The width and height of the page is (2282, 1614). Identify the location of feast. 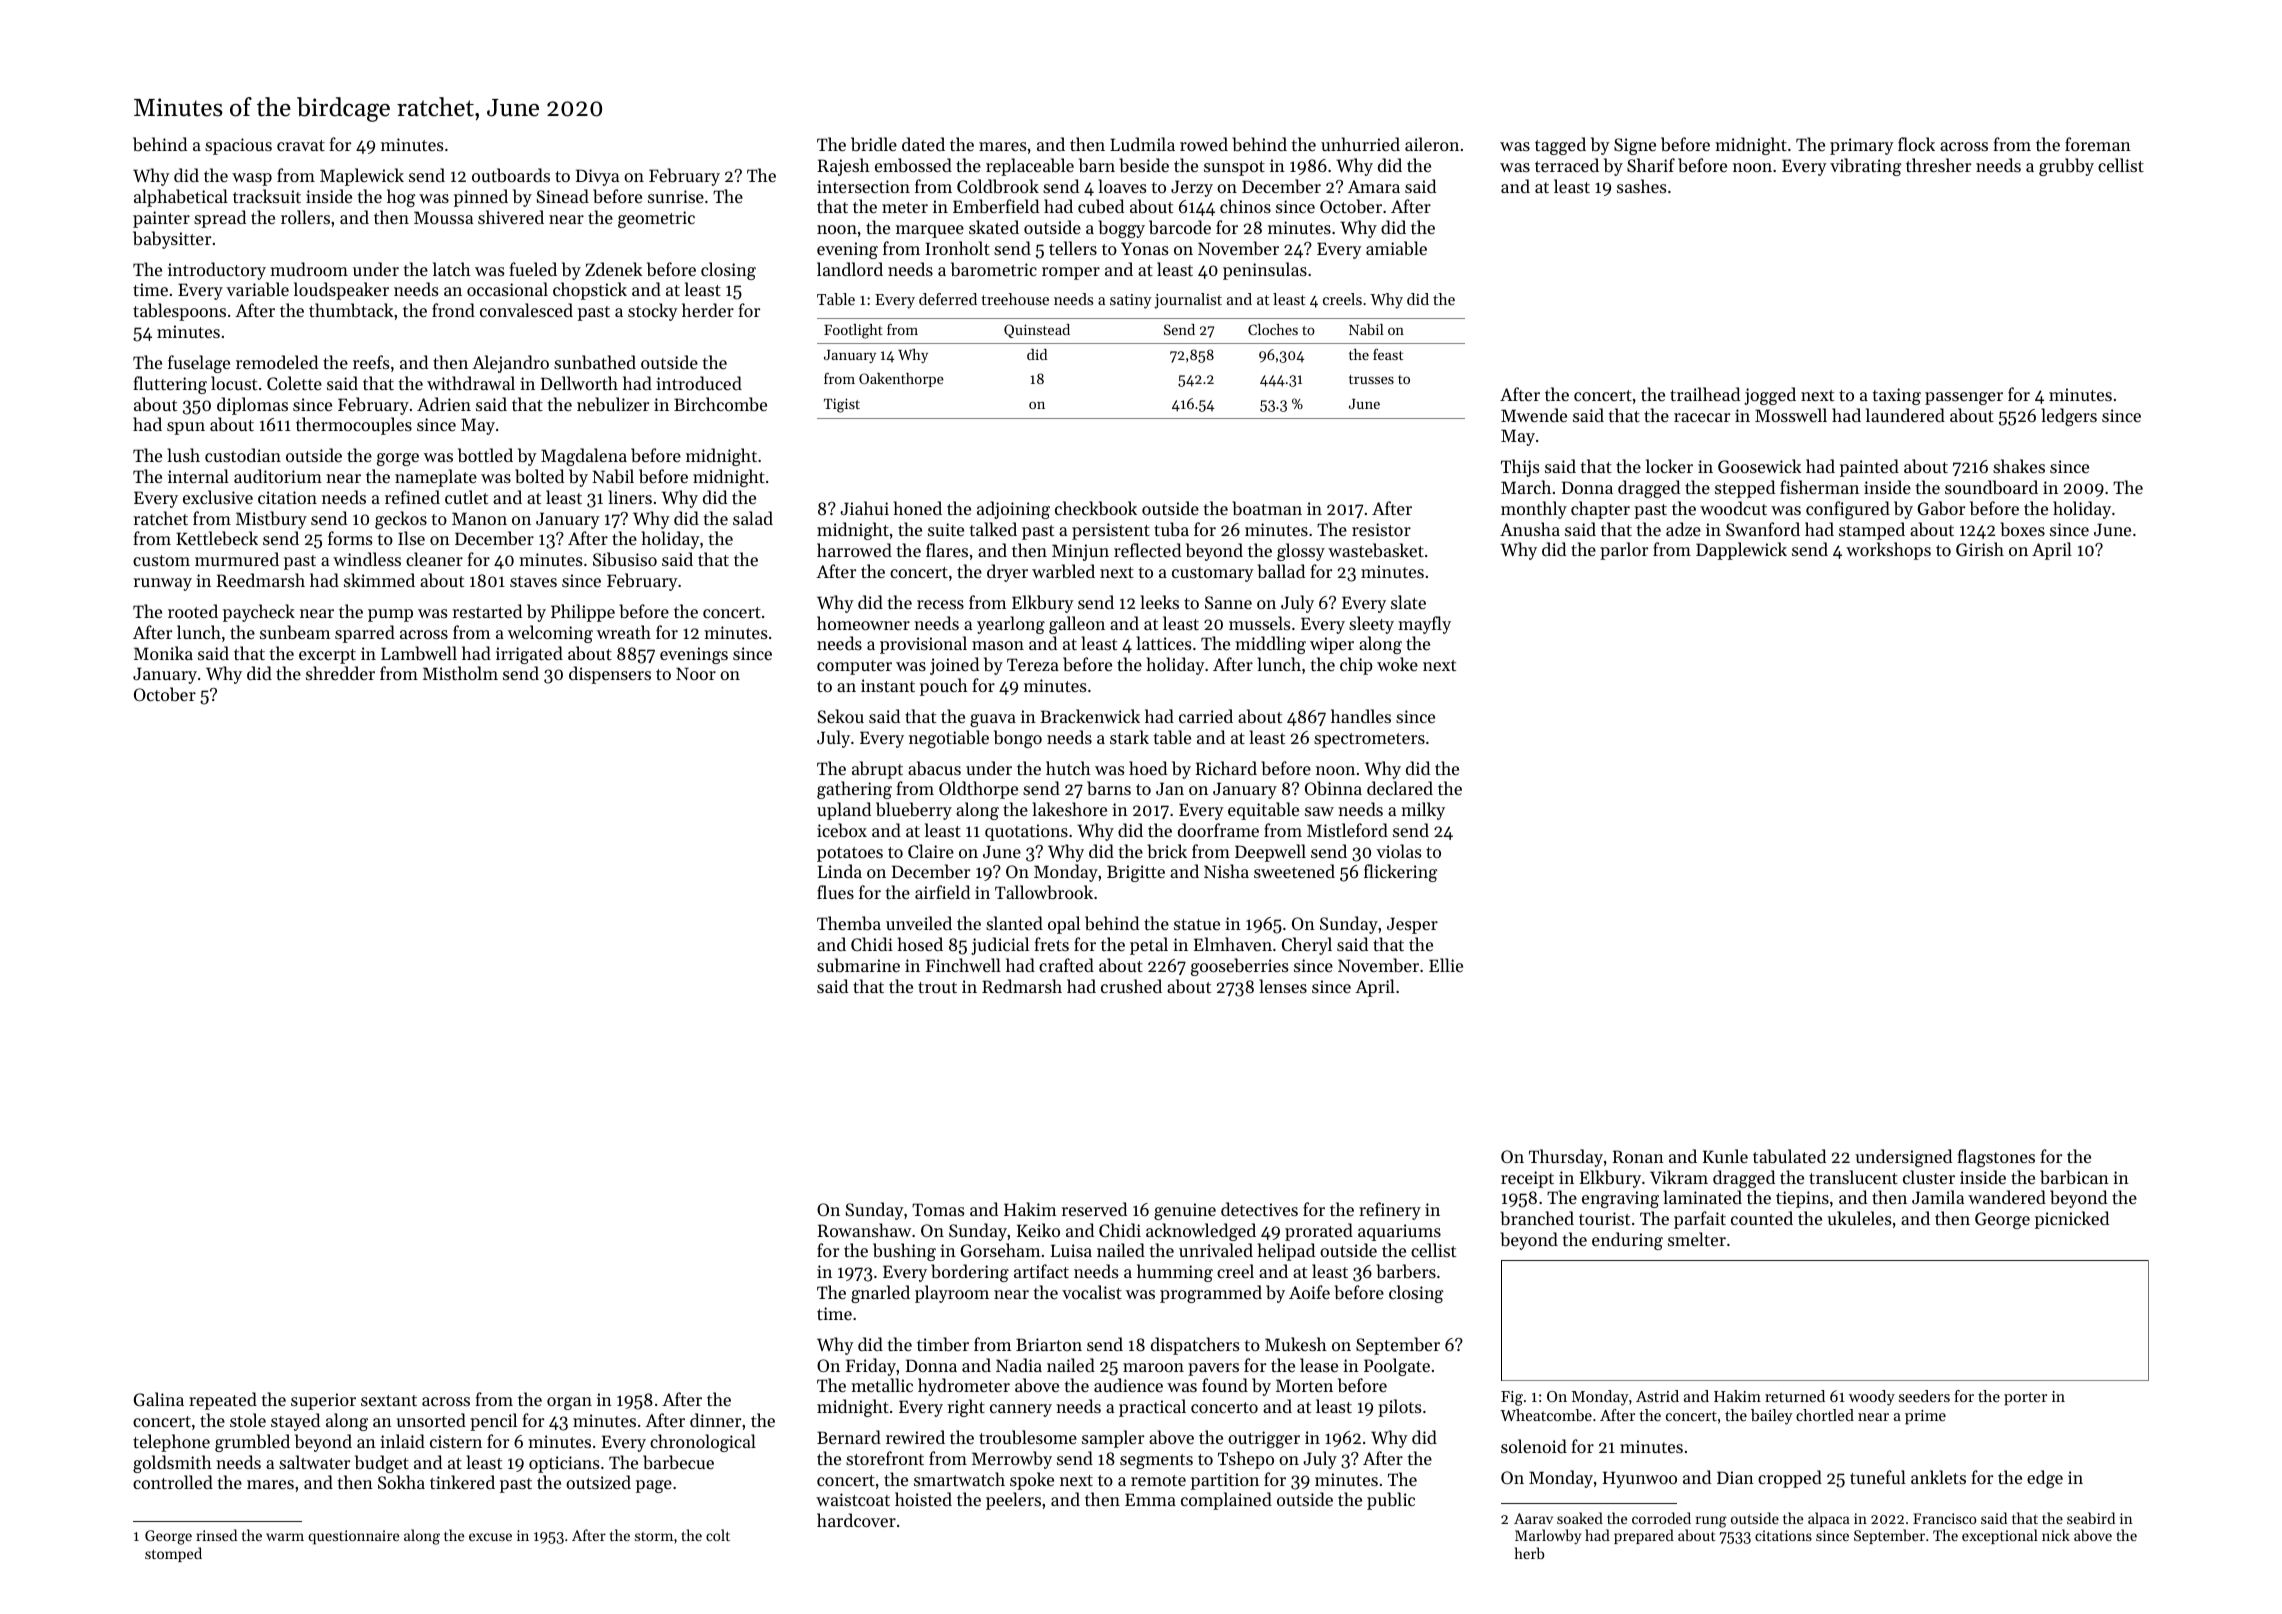
(1388, 354).
